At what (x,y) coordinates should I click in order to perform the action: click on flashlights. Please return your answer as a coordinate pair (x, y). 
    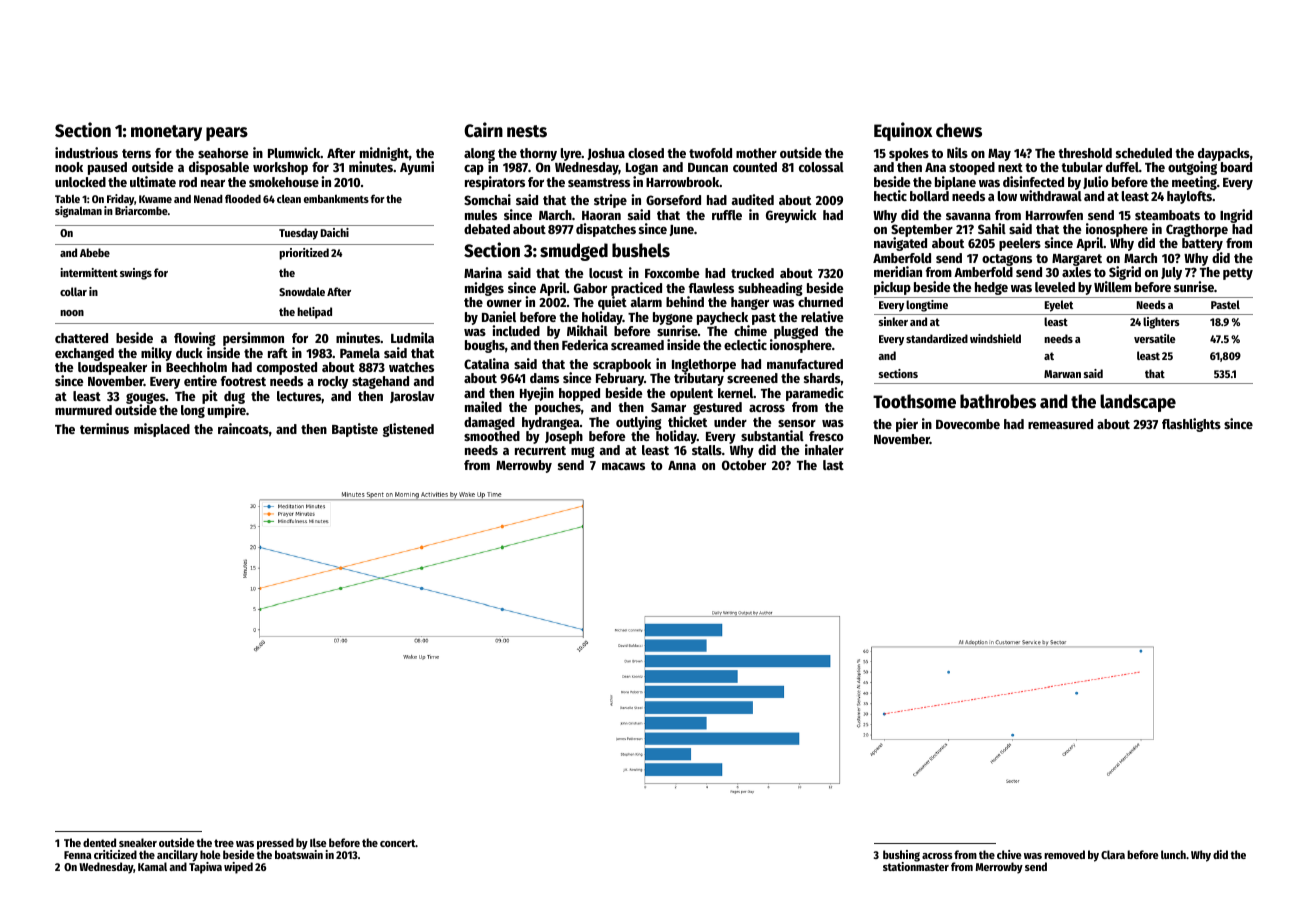
    Looking at the image, I should click on (1191, 425).
